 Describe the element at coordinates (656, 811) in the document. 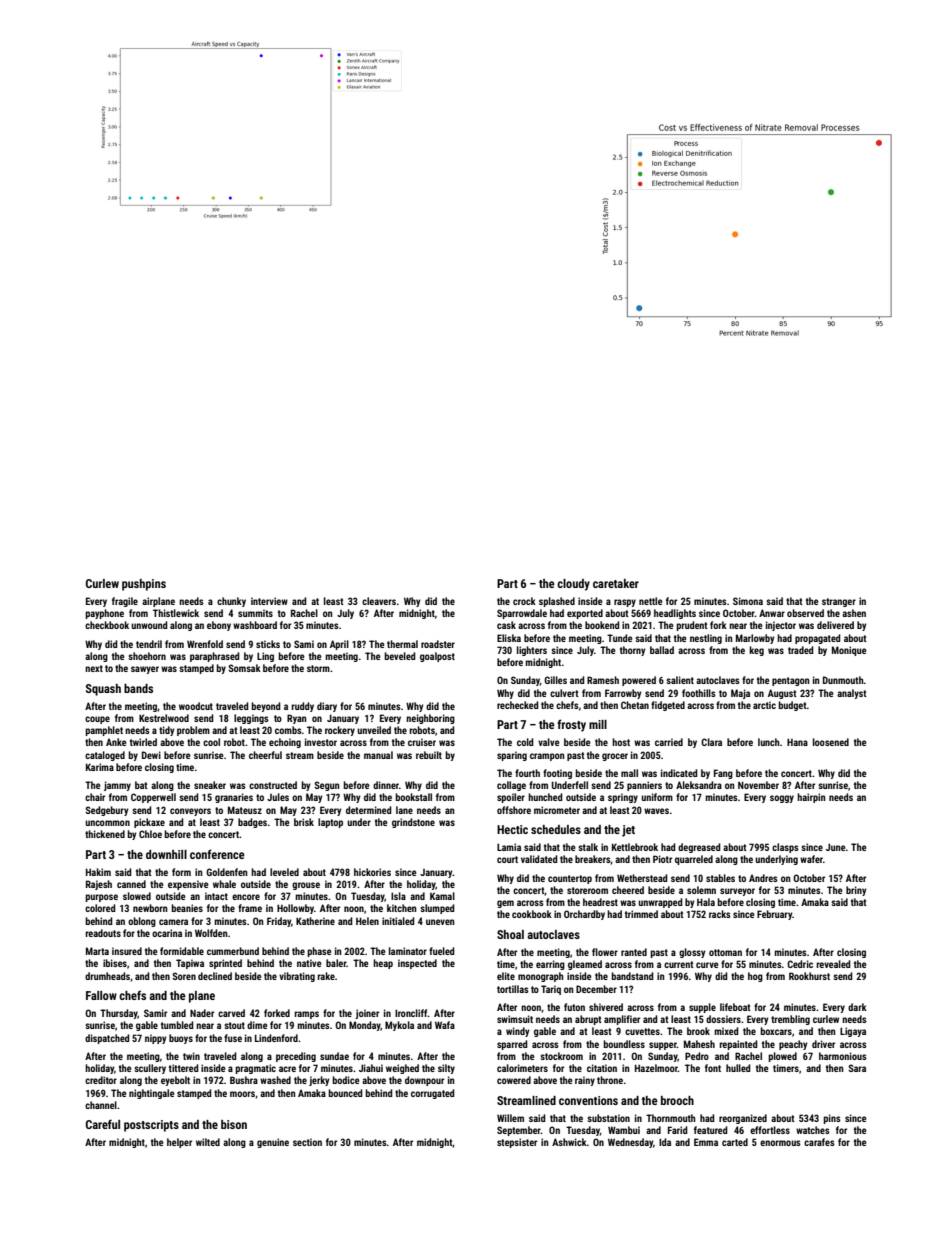

I see `waves` at that location.
